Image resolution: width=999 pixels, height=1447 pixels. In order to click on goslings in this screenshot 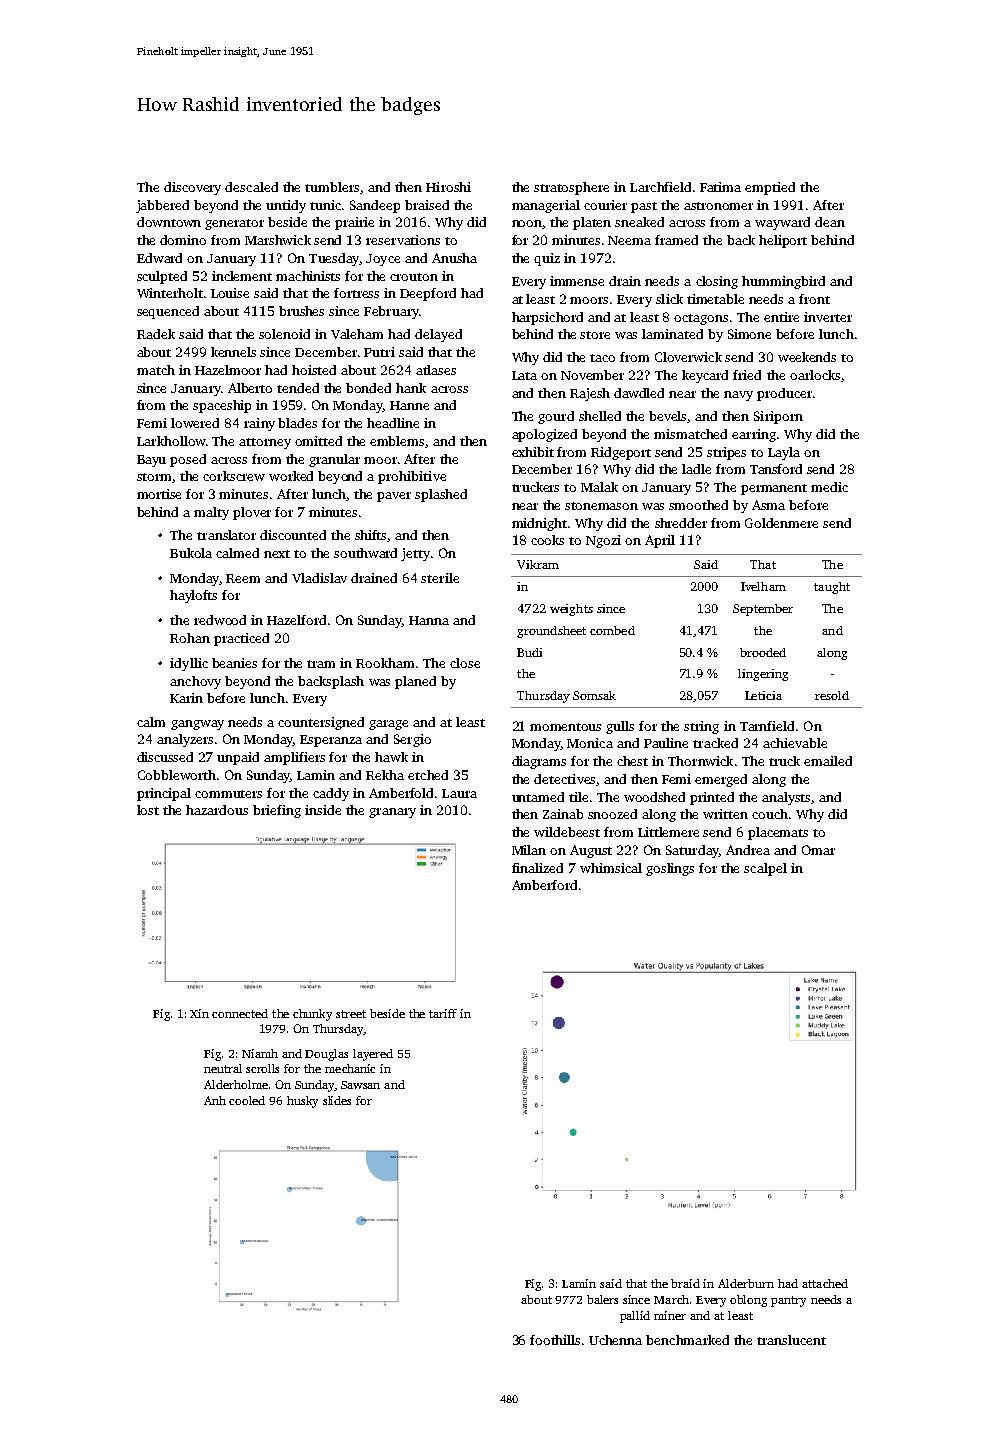, I will do `click(670, 869)`.
